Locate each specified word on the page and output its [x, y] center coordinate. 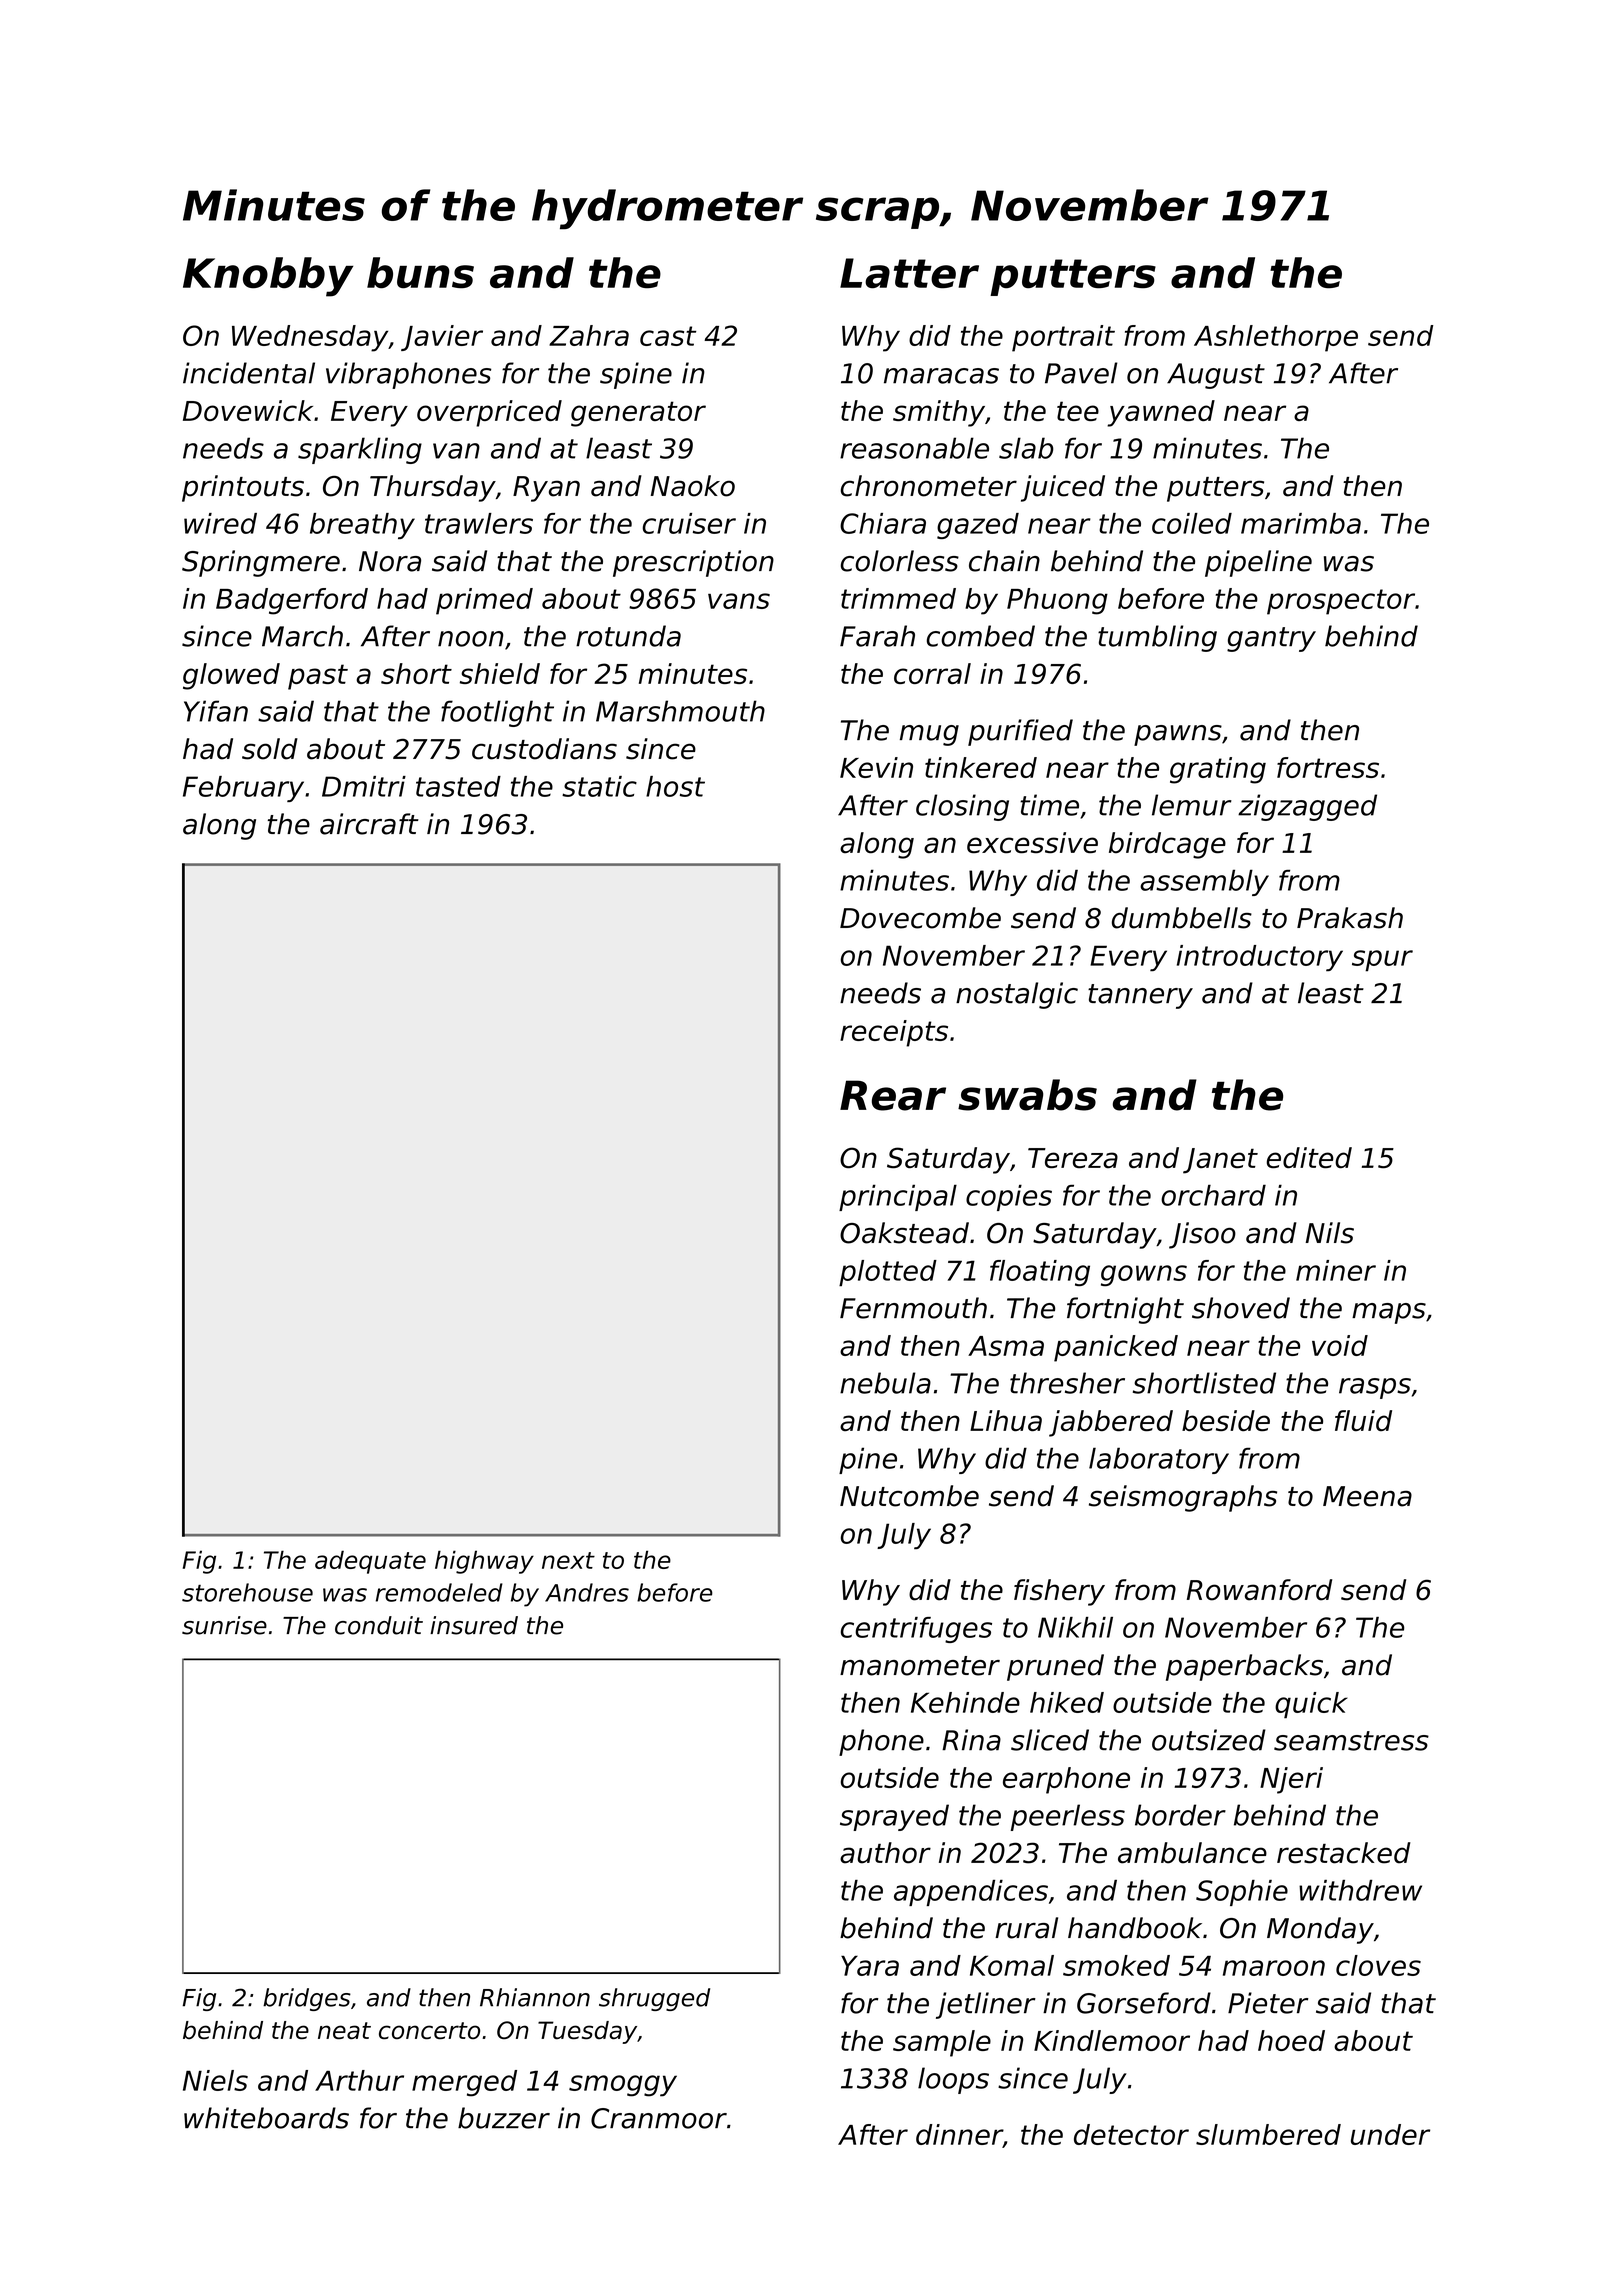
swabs [1027, 1095]
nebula [885, 1383]
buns [420, 273]
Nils [1330, 1233]
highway [484, 1562]
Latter [909, 273]
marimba [1301, 523]
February [243, 789]
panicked [1116, 1348]
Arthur [359, 2080]
